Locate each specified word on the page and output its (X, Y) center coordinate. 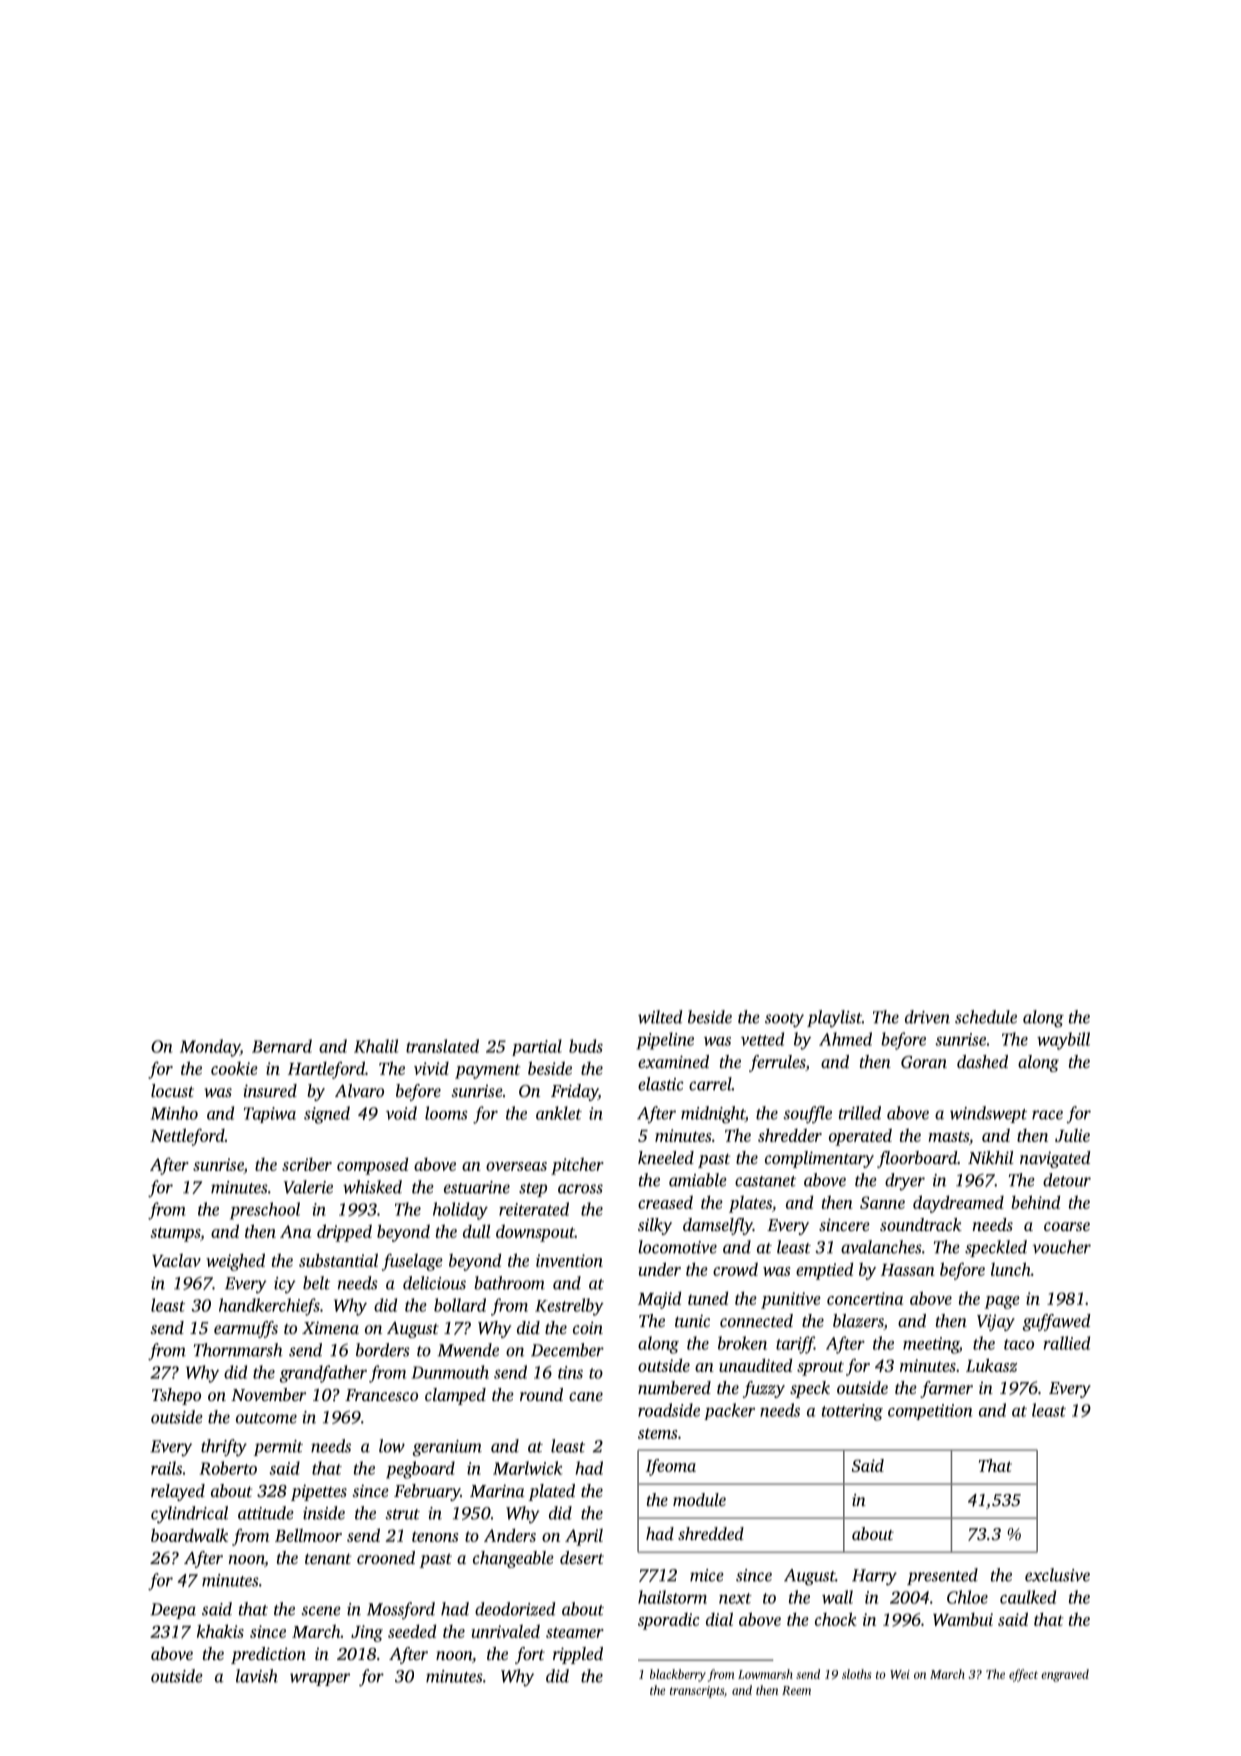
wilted (660, 1017)
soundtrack (921, 1224)
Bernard (282, 1046)
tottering (852, 1412)
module (699, 1499)
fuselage (412, 1262)
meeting (931, 1345)
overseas (516, 1166)
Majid (659, 1300)
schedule (986, 1017)
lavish (257, 1676)
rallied (1067, 1343)
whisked (372, 1187)
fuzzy (764, 1389)
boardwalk (189, 1535)
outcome (266, 1418)
